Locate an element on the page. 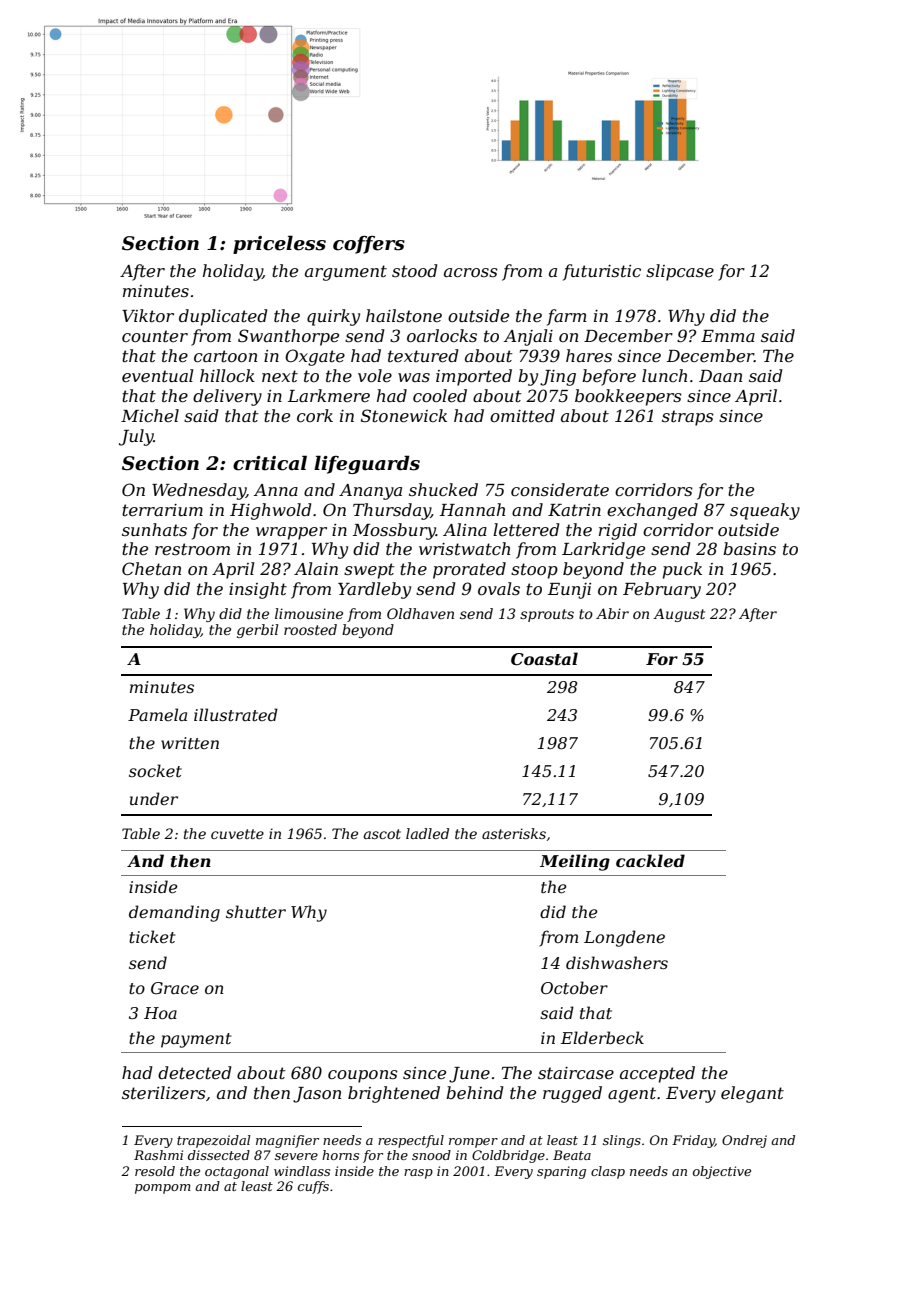 This image has width=924, height=1308. cackled is located at coordinates (650, 860).
